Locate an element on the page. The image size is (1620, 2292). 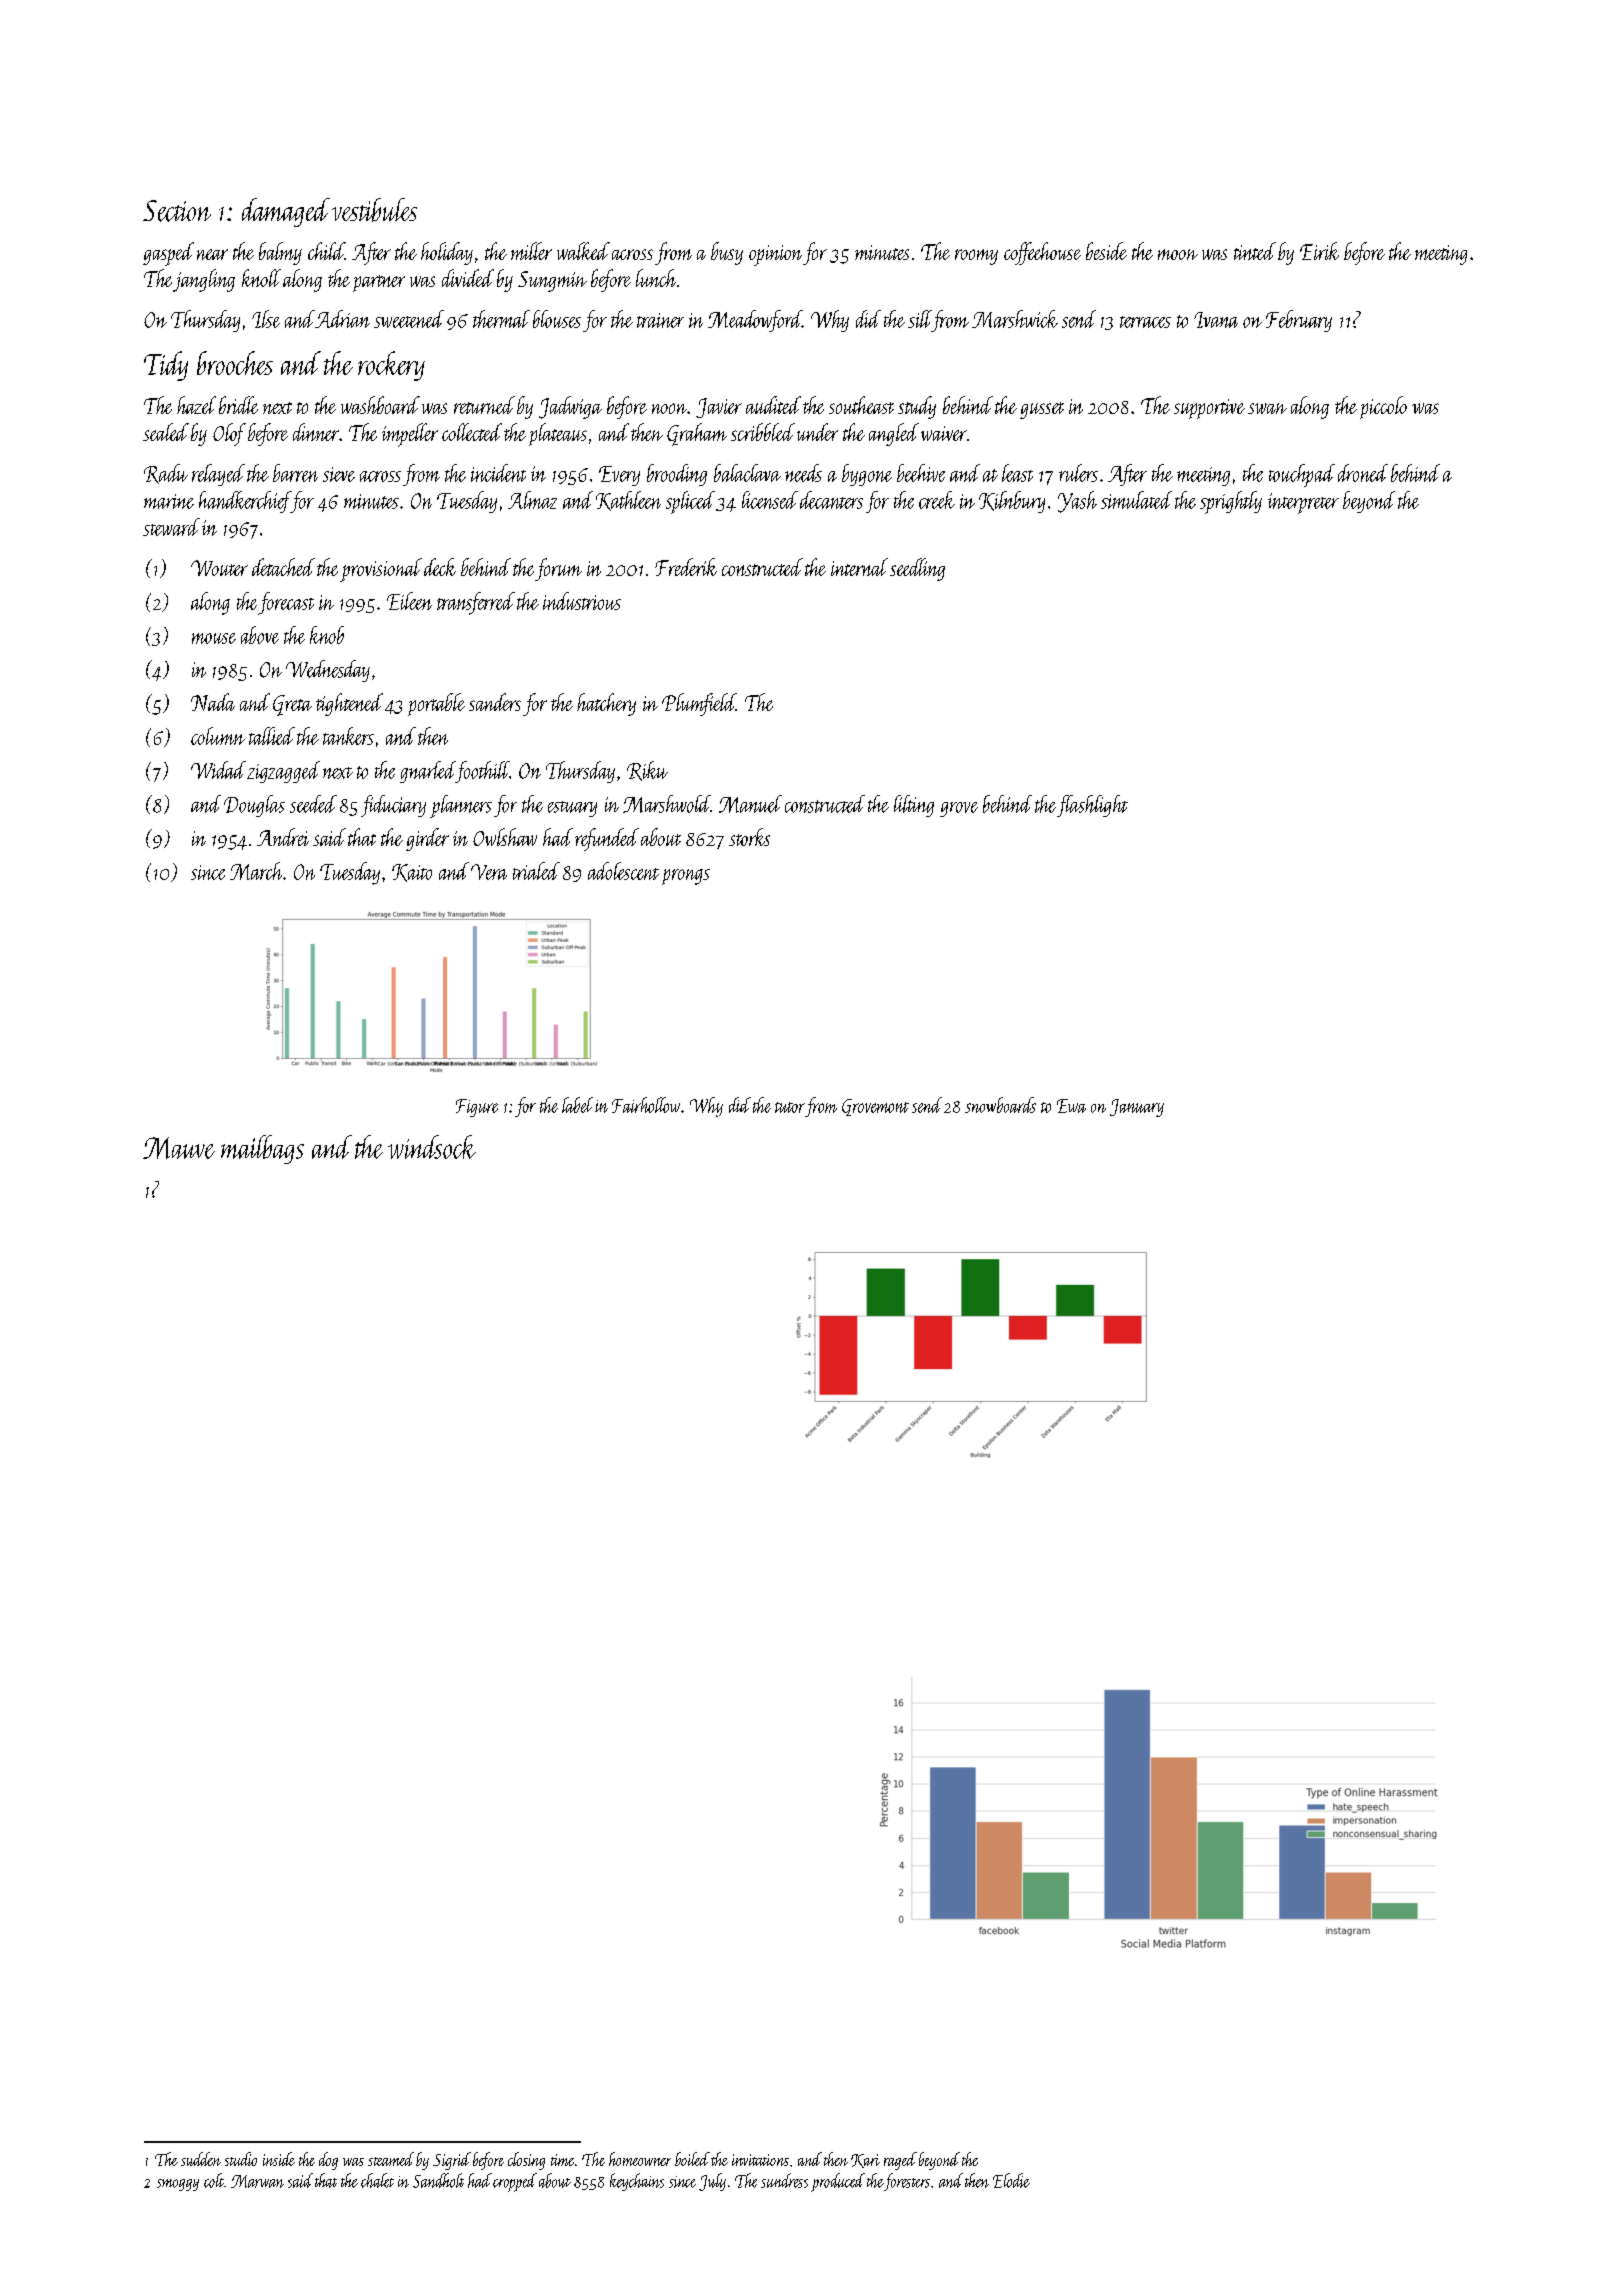
Eirik is located at coordinates (1319, 251).
